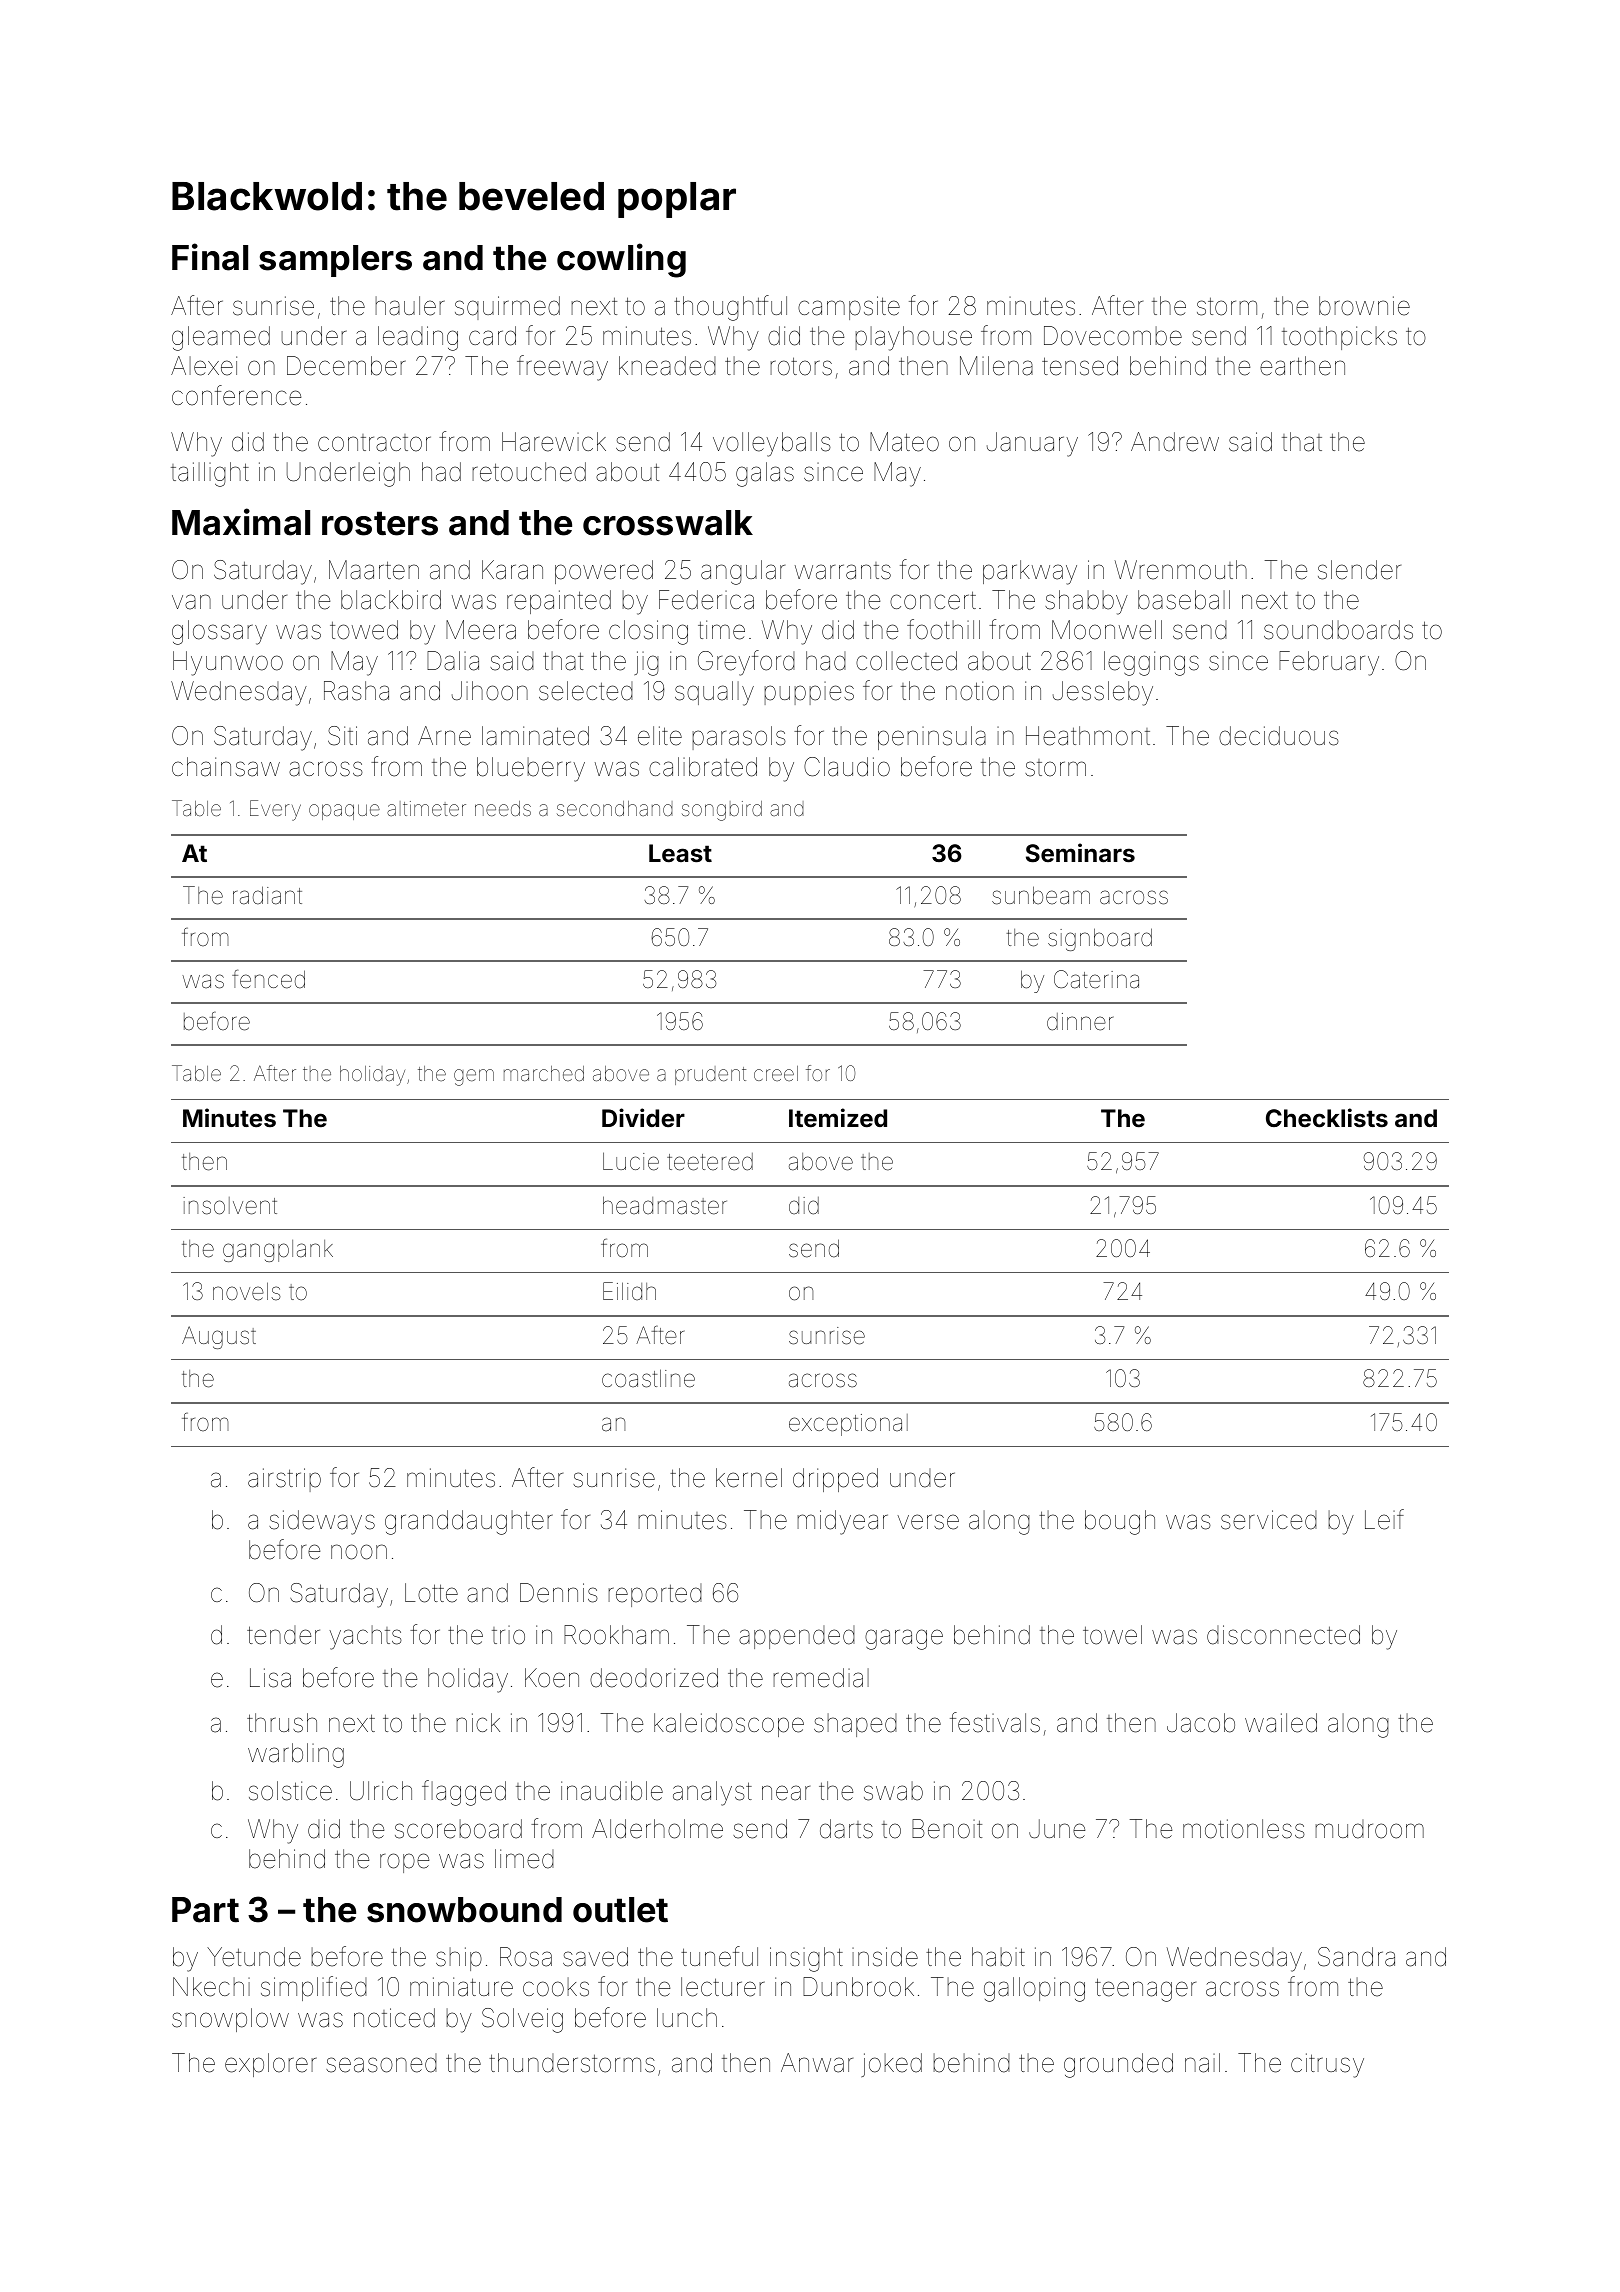 The height and width of the screenshot is (2292, 1620). I want to click on samplers, so click(335, 261).
